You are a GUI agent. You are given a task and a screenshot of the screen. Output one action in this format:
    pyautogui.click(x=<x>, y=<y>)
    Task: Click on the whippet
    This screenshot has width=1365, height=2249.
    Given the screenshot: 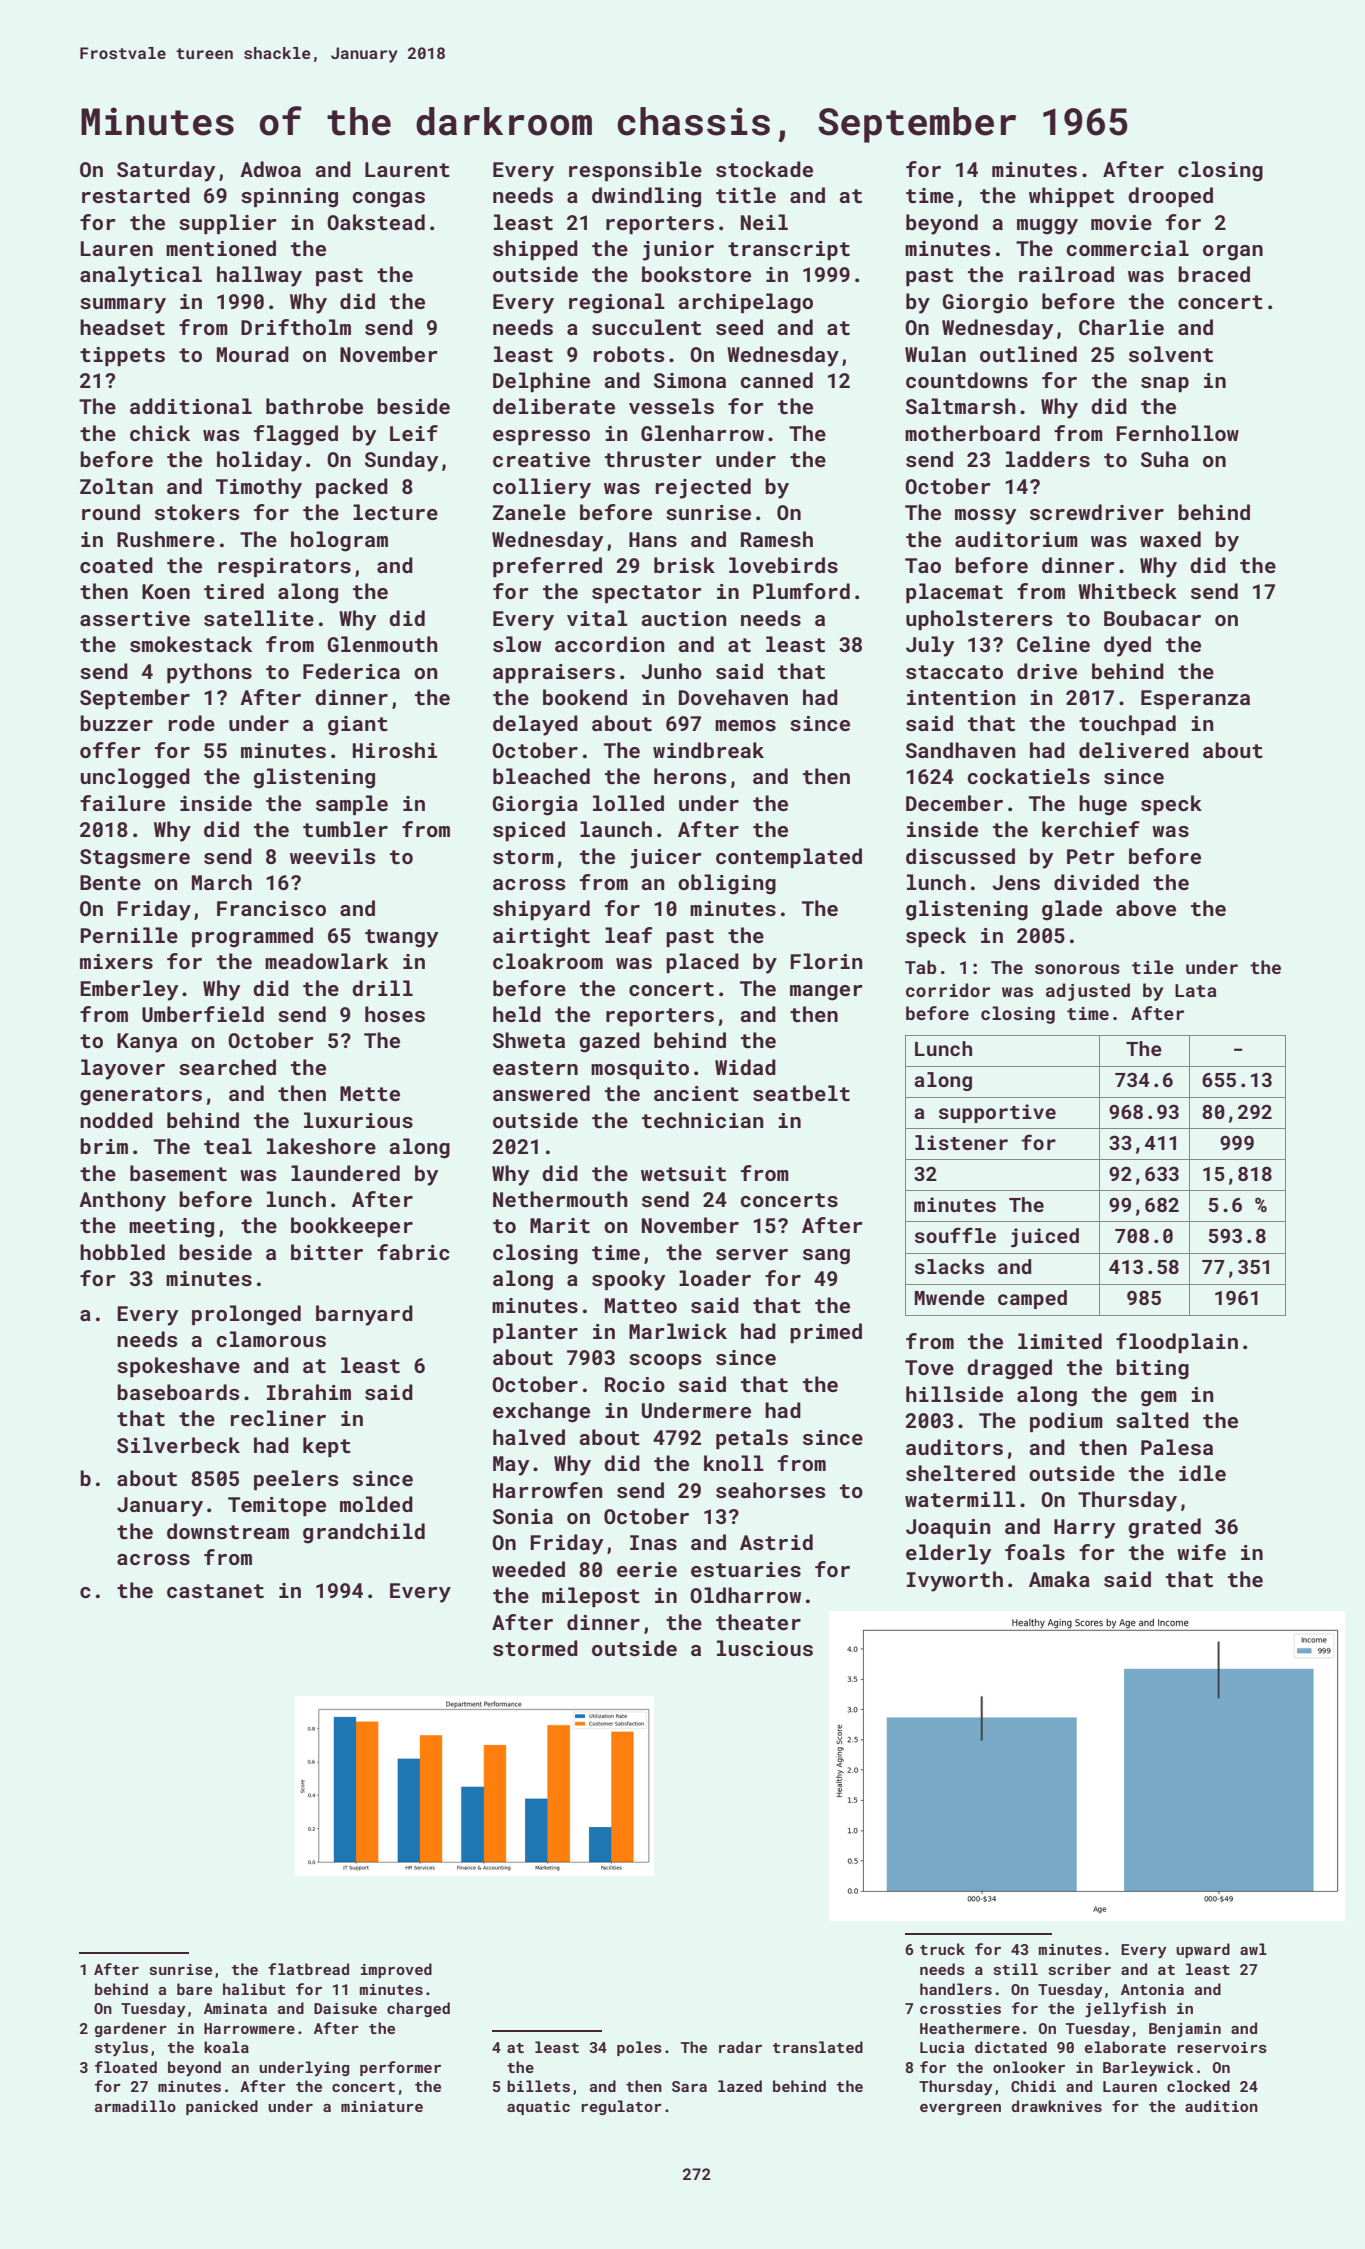 What is the action you would take?
    pyautogui.click(x=1071, y=197)
